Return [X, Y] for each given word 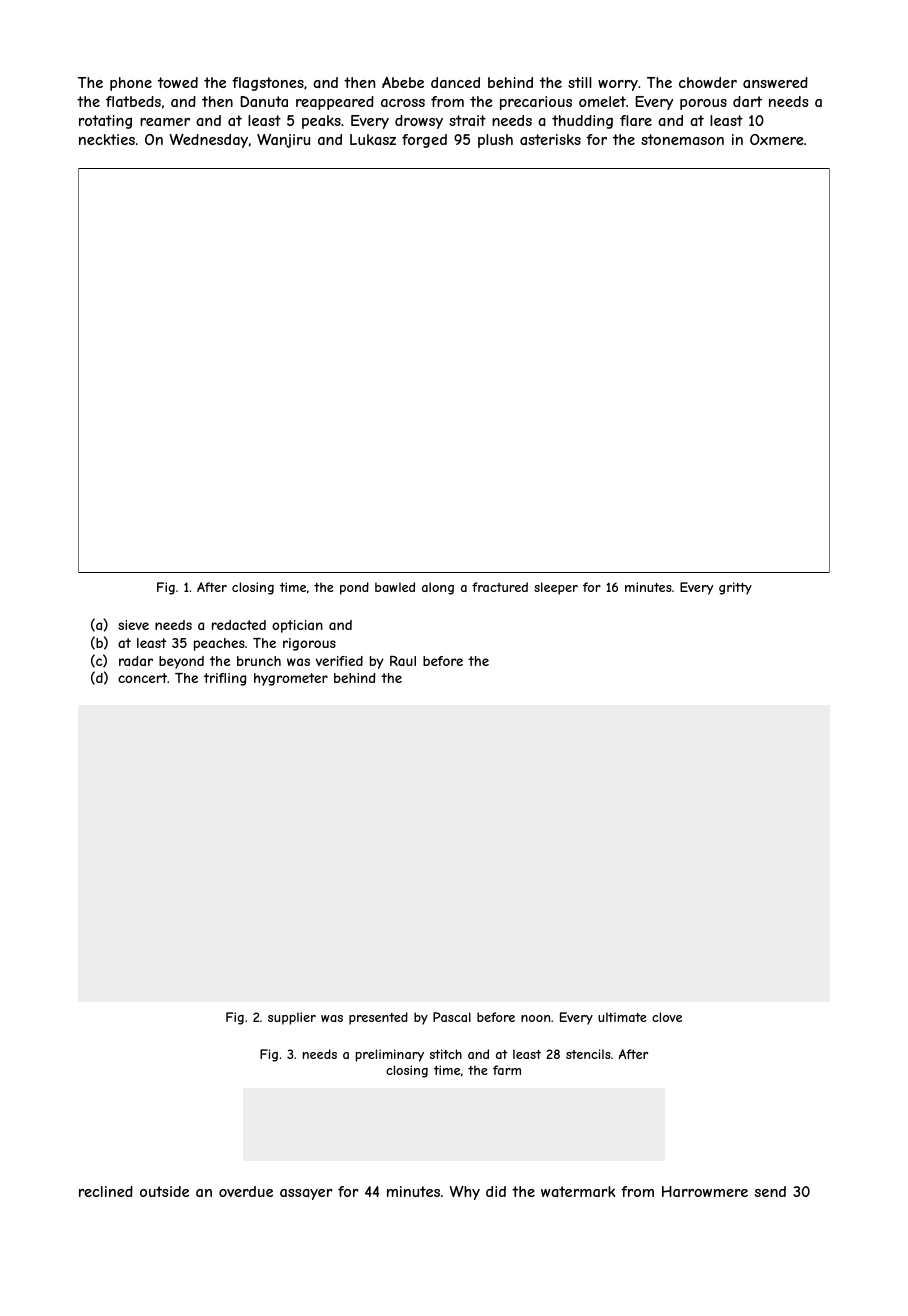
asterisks [550, 139]
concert [142, 678]
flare [636, 120]
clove [667, 1017]
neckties [107, 139]
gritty [735, 588]
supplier [292, 1018]
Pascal [452, 1017]
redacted [239, 625]
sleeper [556, 588]
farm [507, 1070]
